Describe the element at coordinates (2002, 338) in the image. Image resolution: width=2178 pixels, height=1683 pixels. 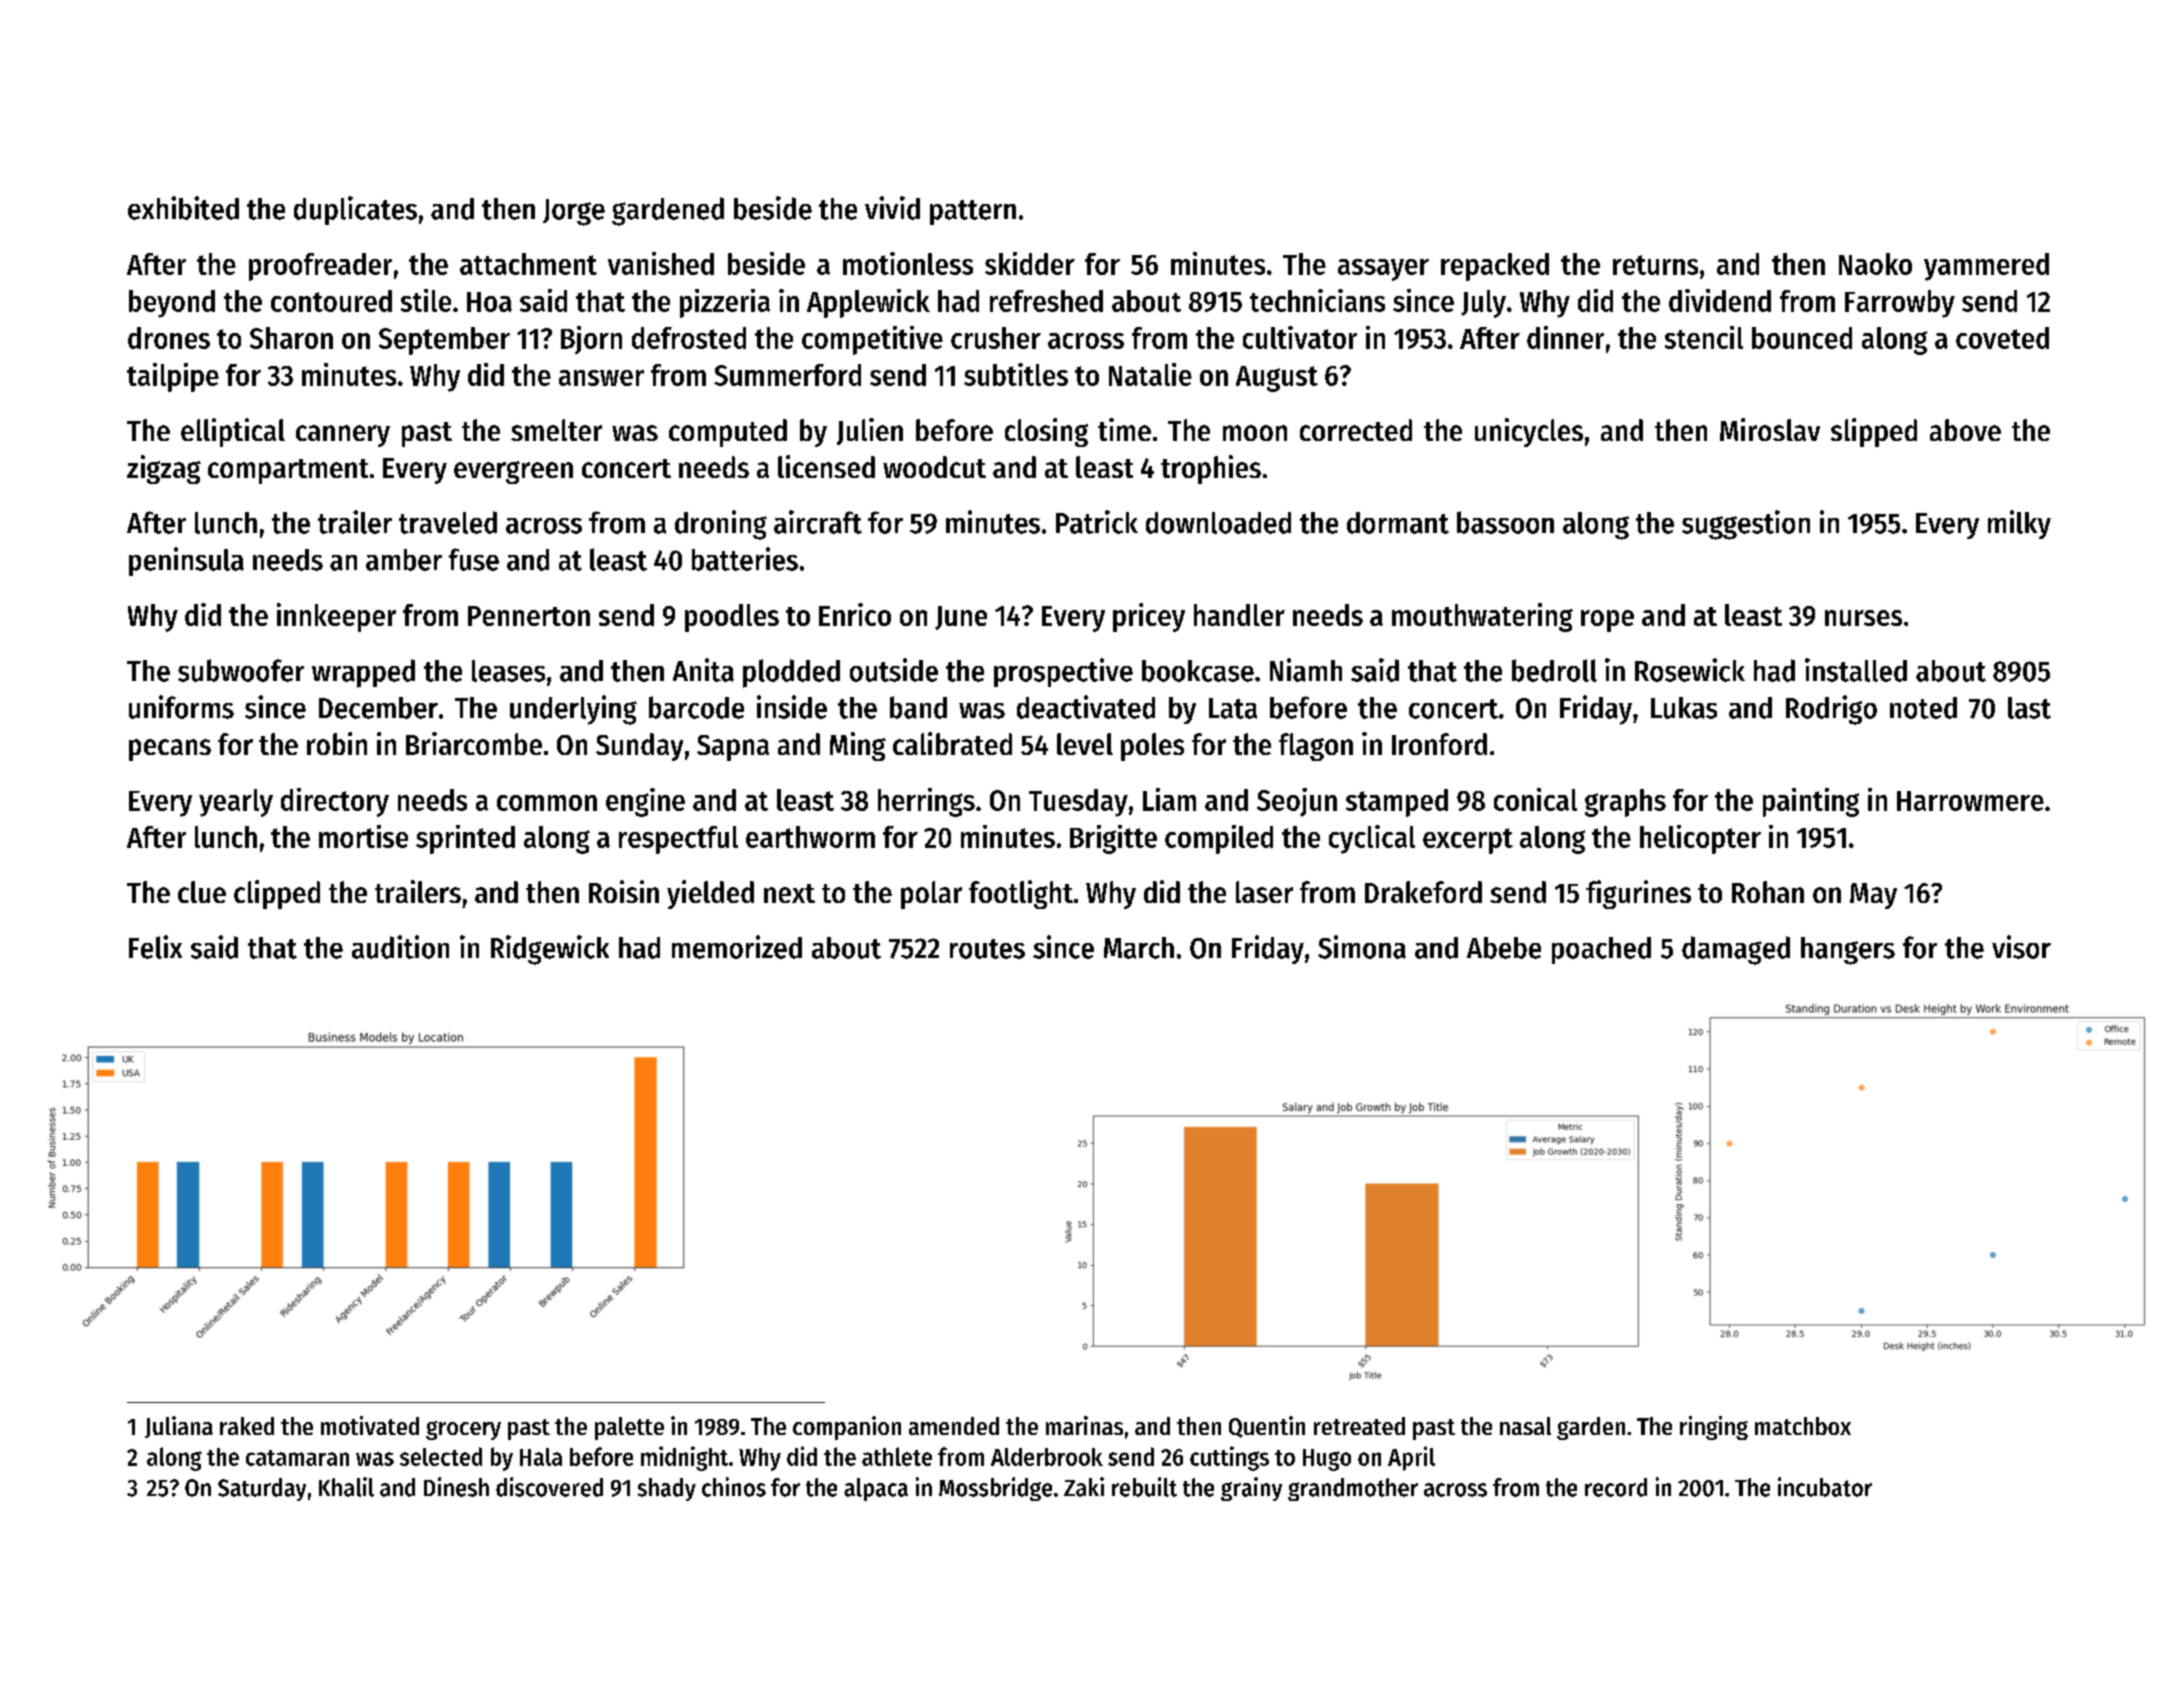
I see `coveted` at that location.
